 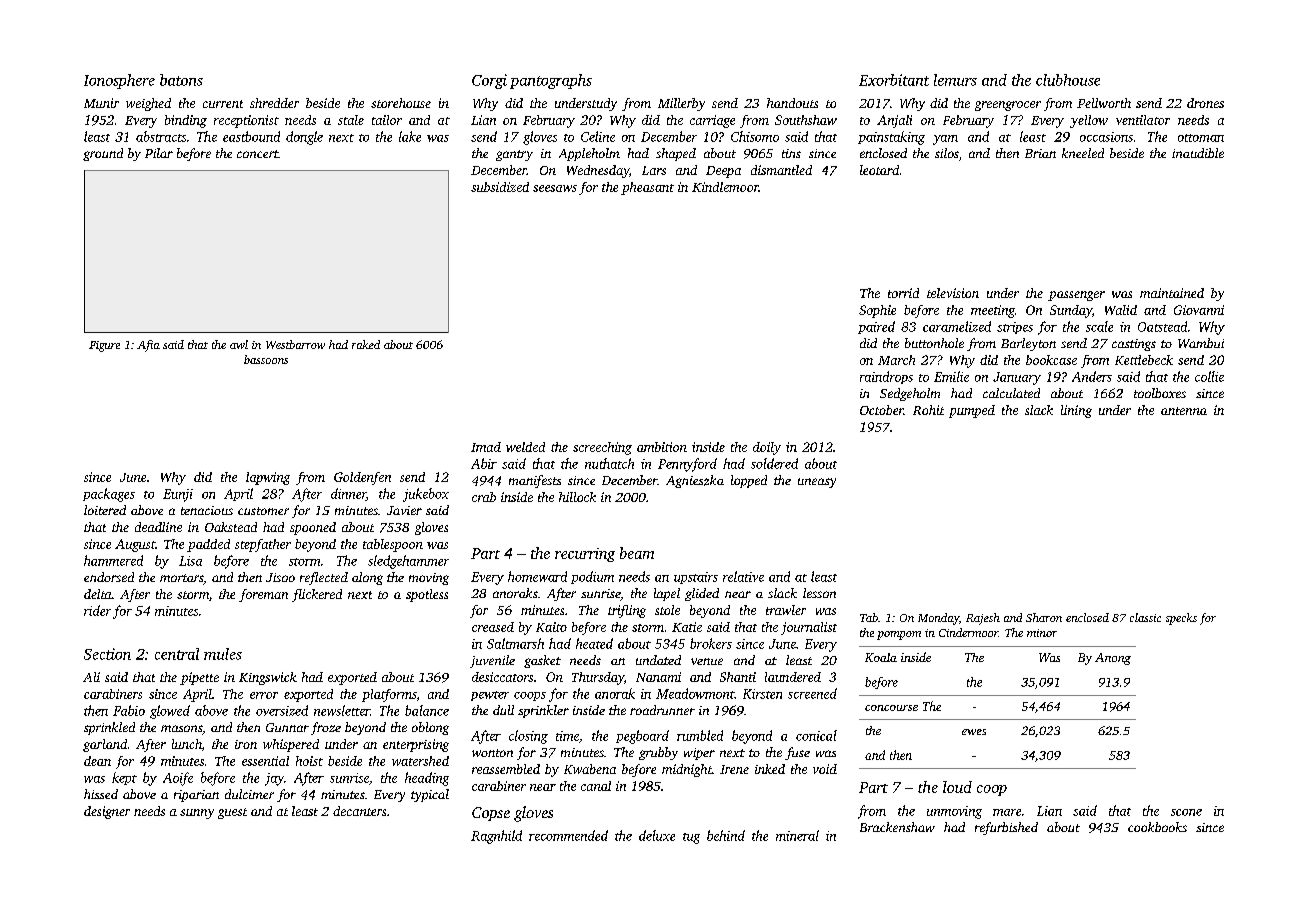 What do you see at coordinates (257, 154) in the screenshot?
I see `concert` at bounding box center [257, 154].
